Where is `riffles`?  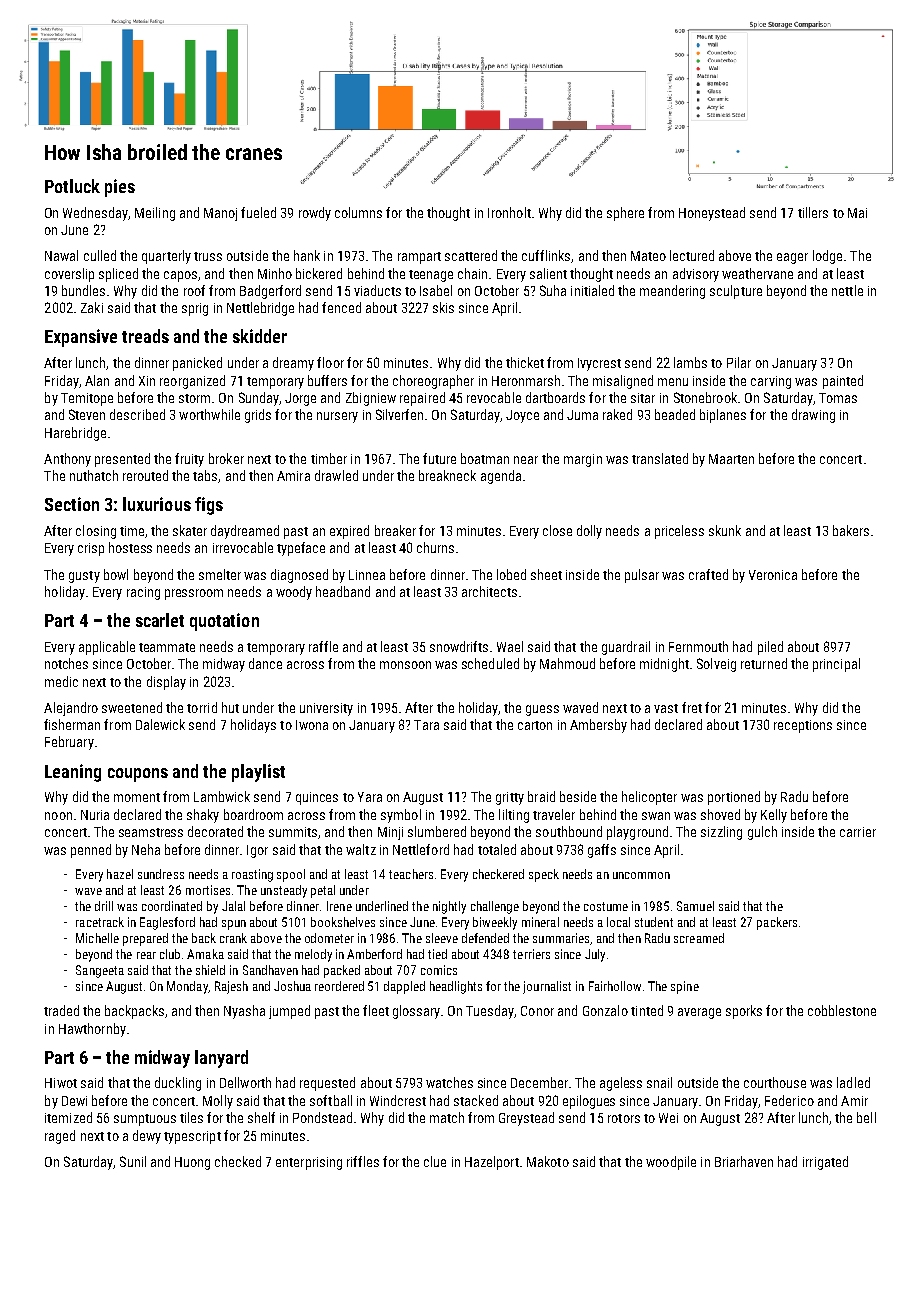
riffles is located at coordinates (363, 1161).
